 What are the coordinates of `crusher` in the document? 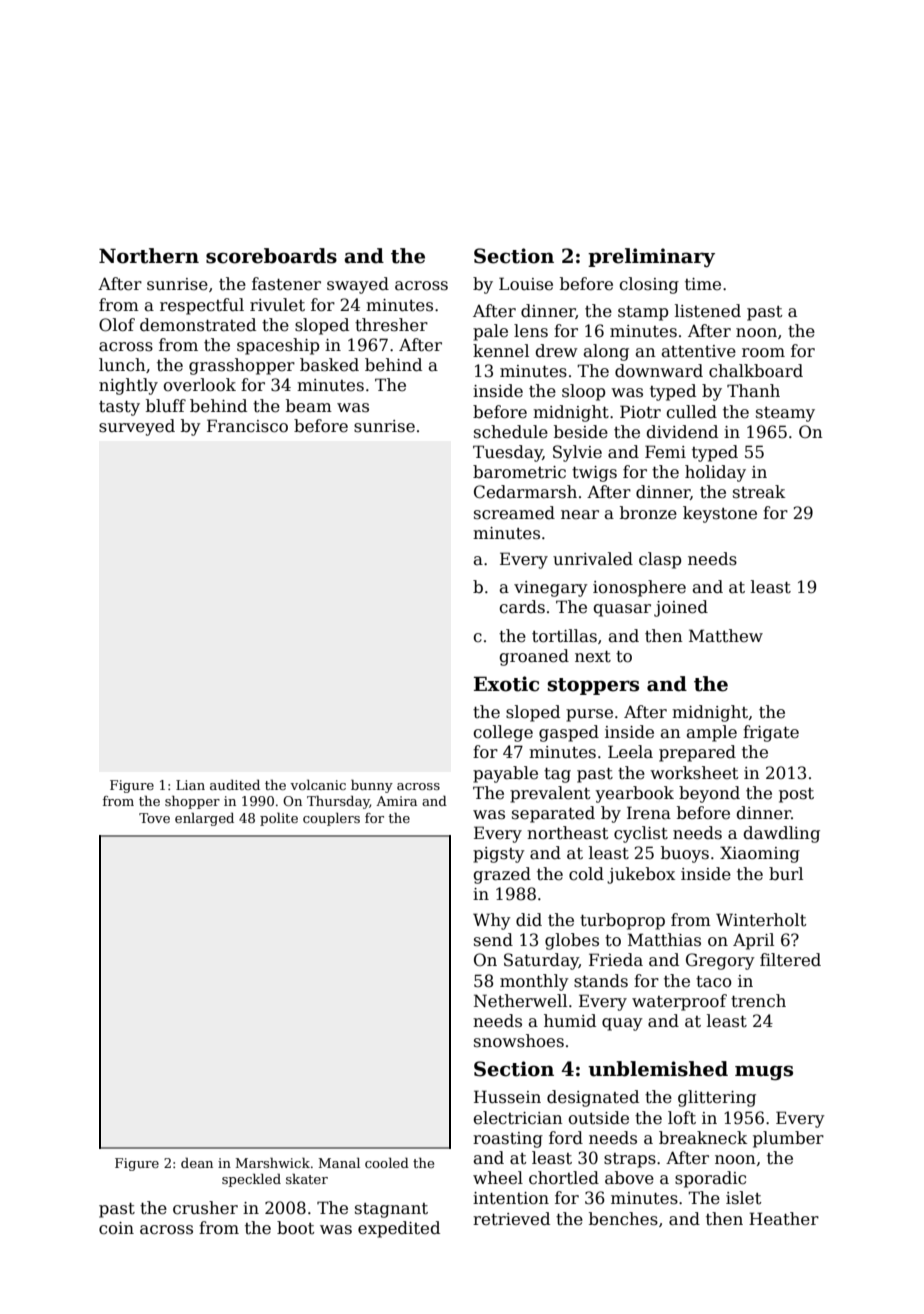 It's located at (205, 1208).
